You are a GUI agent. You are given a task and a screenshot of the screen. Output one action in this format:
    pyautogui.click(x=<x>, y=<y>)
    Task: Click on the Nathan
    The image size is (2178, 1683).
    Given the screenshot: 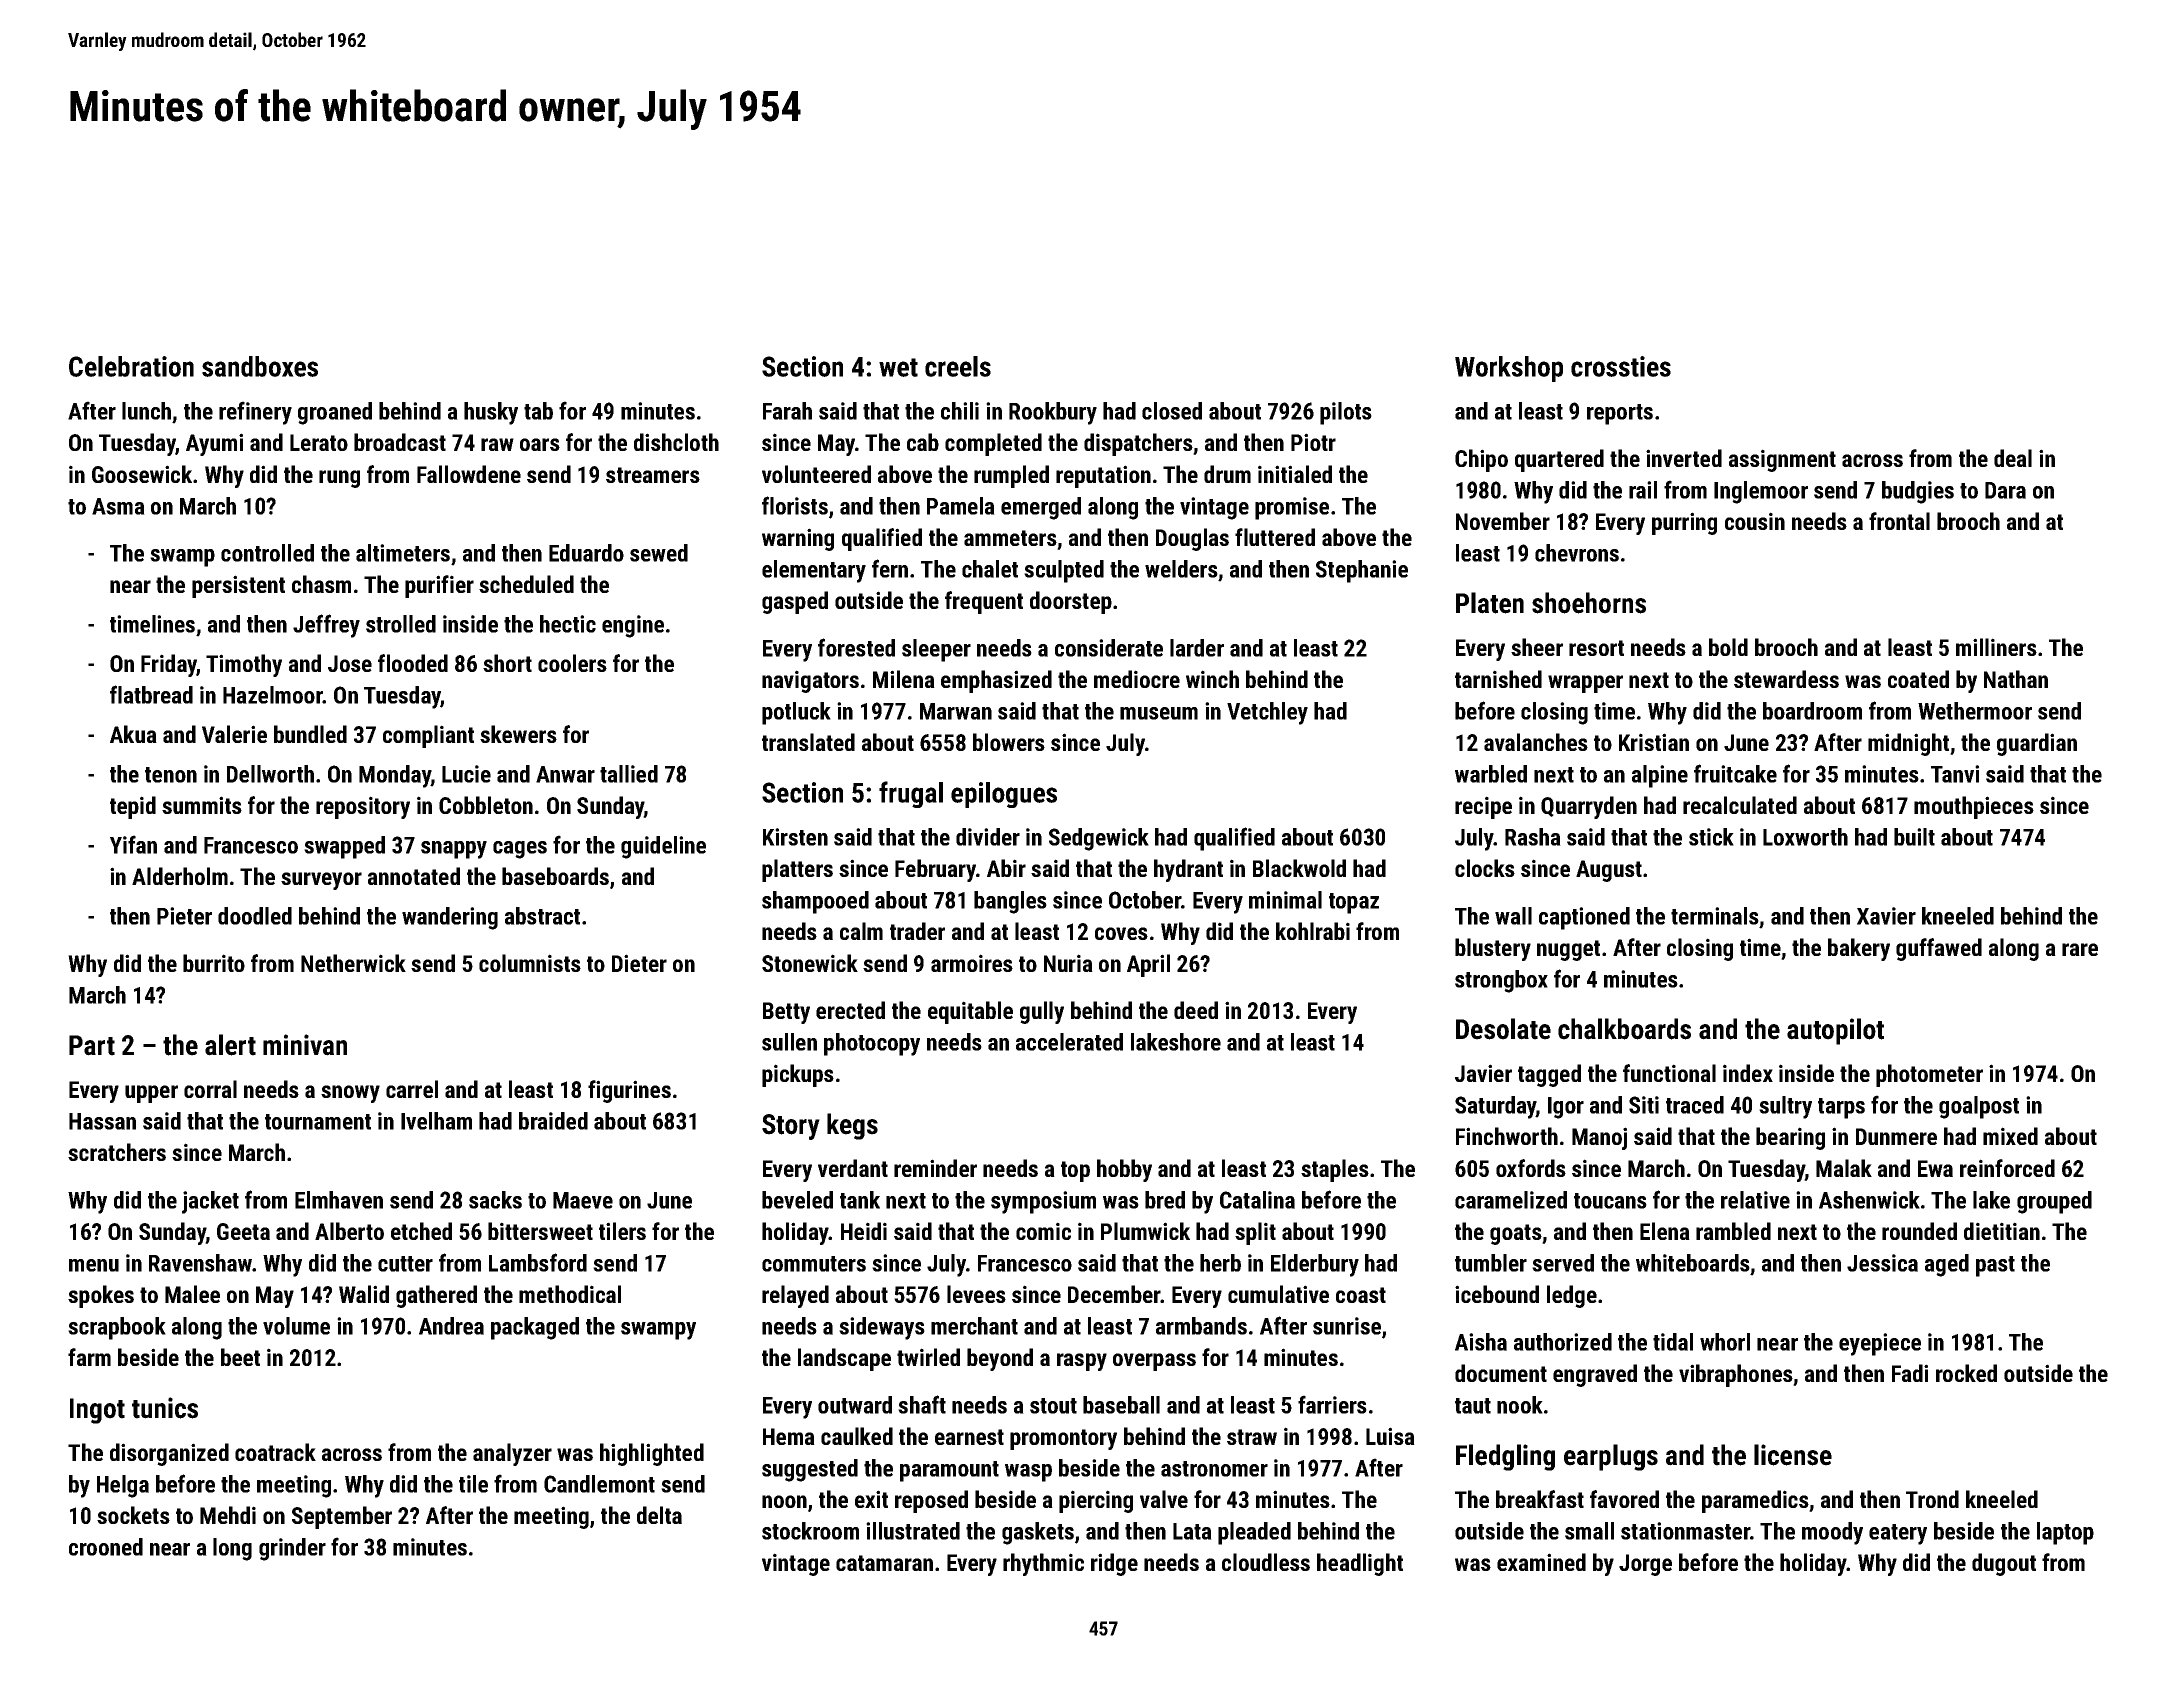 What is the action you would take?
    pyautogui.click(x=2016, y=679)
